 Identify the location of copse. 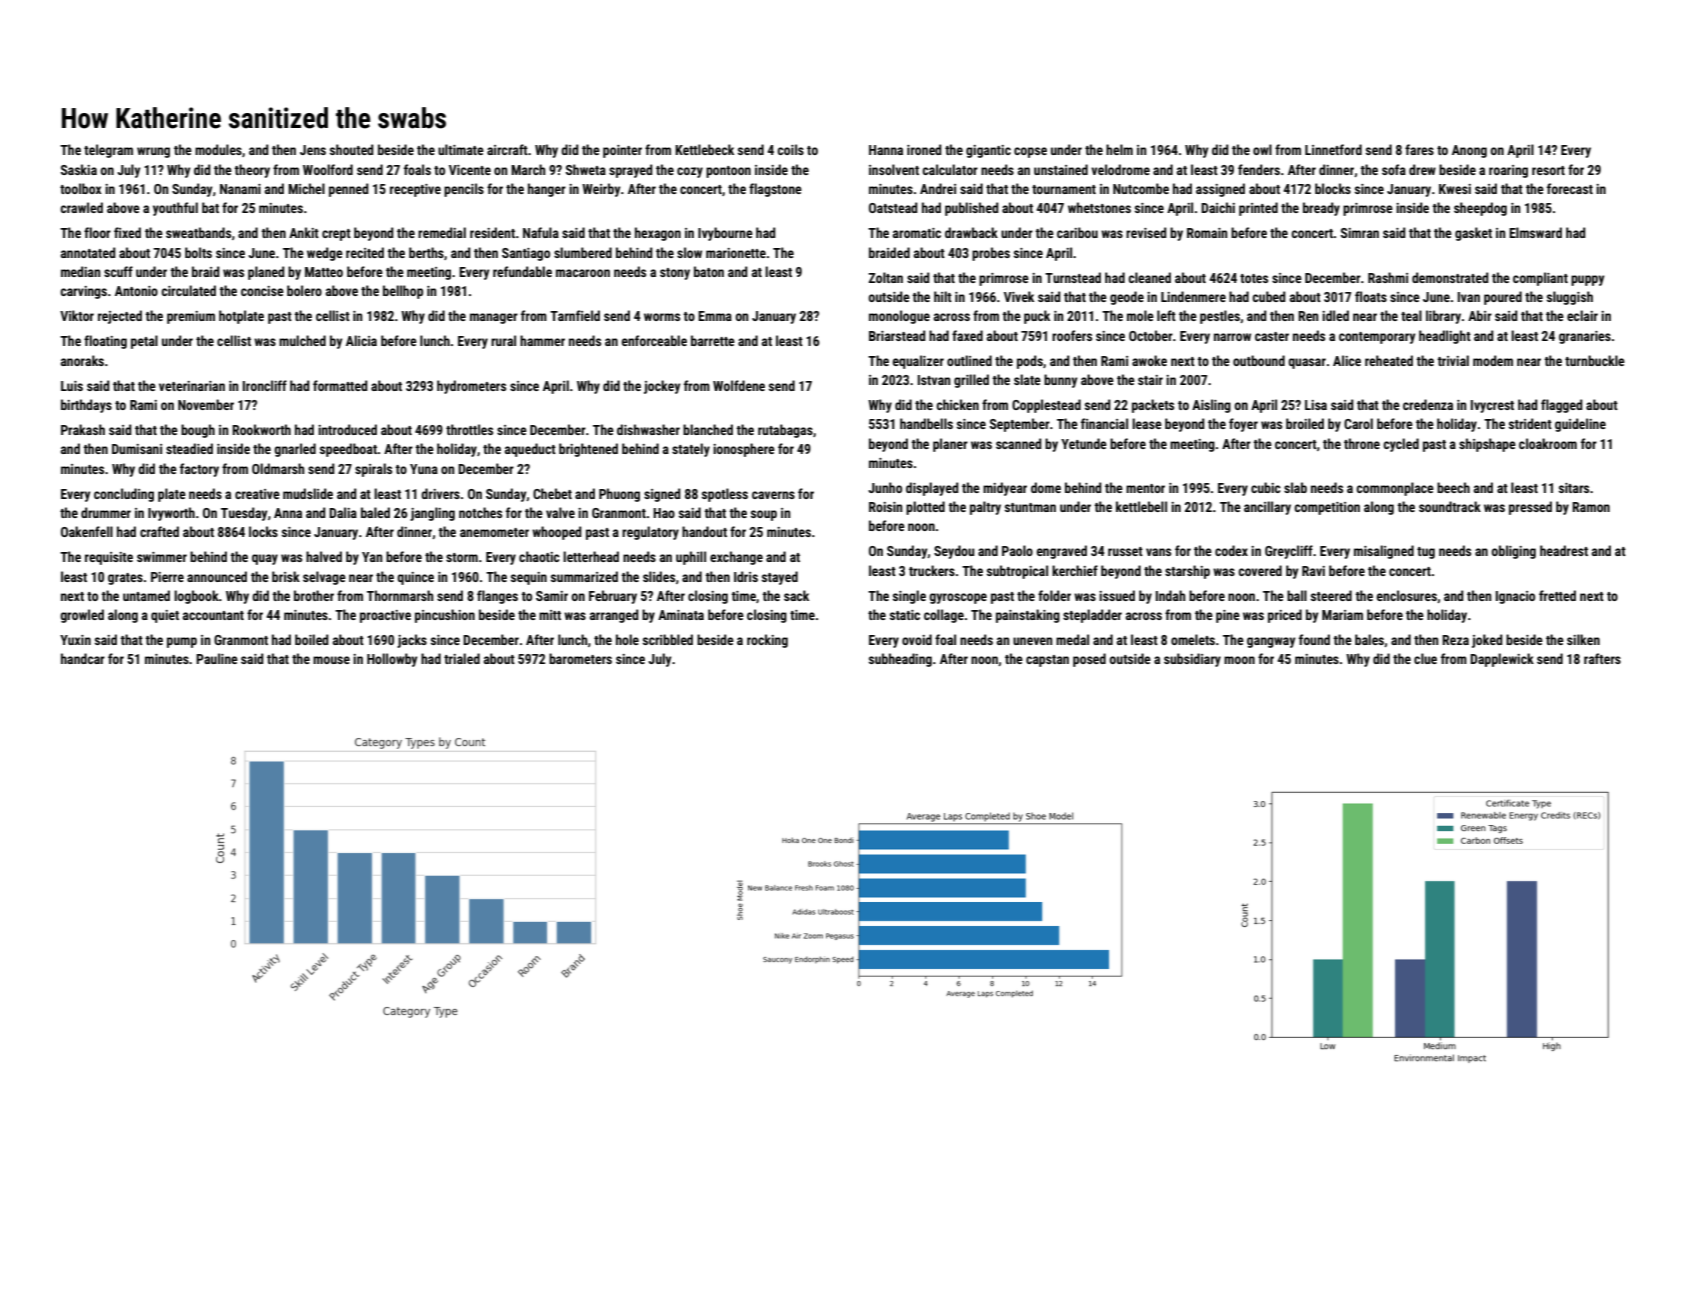
(1030, 152).
